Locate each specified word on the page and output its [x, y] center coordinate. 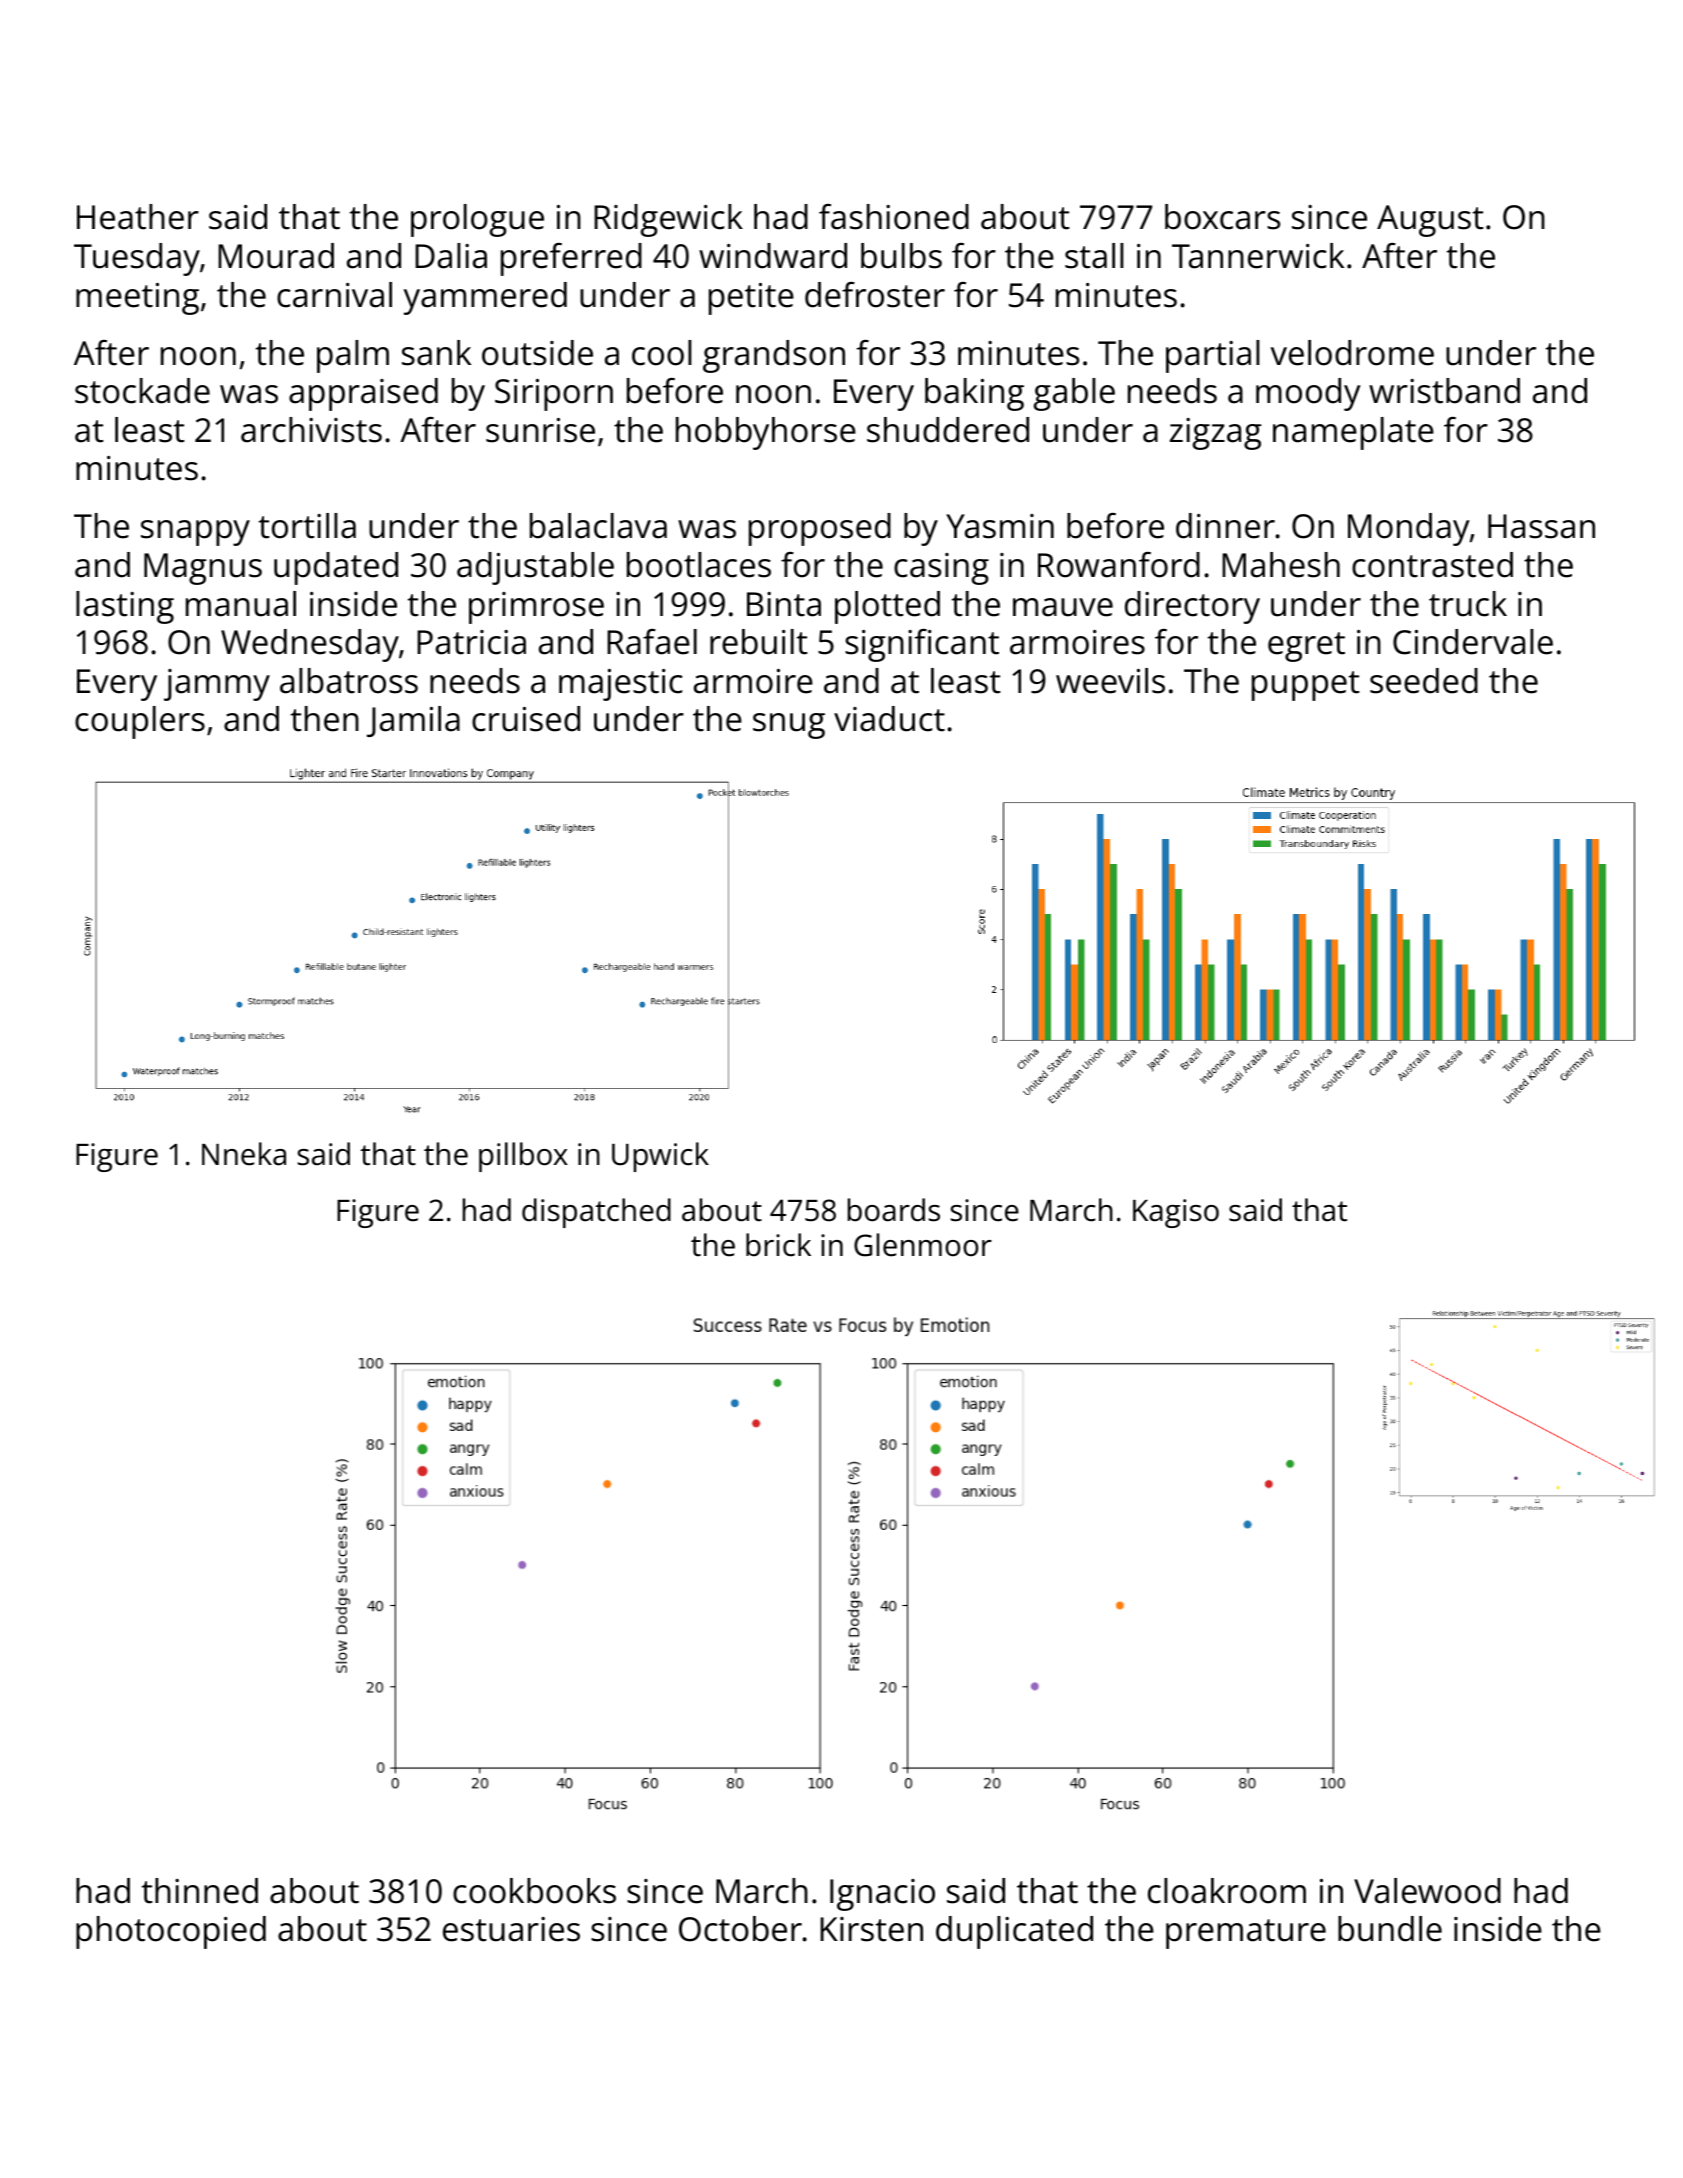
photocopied [171, 1932]
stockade [142, 391]
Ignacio [882, 1895]
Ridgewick [668, 220]
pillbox [523, 1157]
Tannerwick [1258, 256]
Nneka [244, 1154]
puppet [1306, 686]
